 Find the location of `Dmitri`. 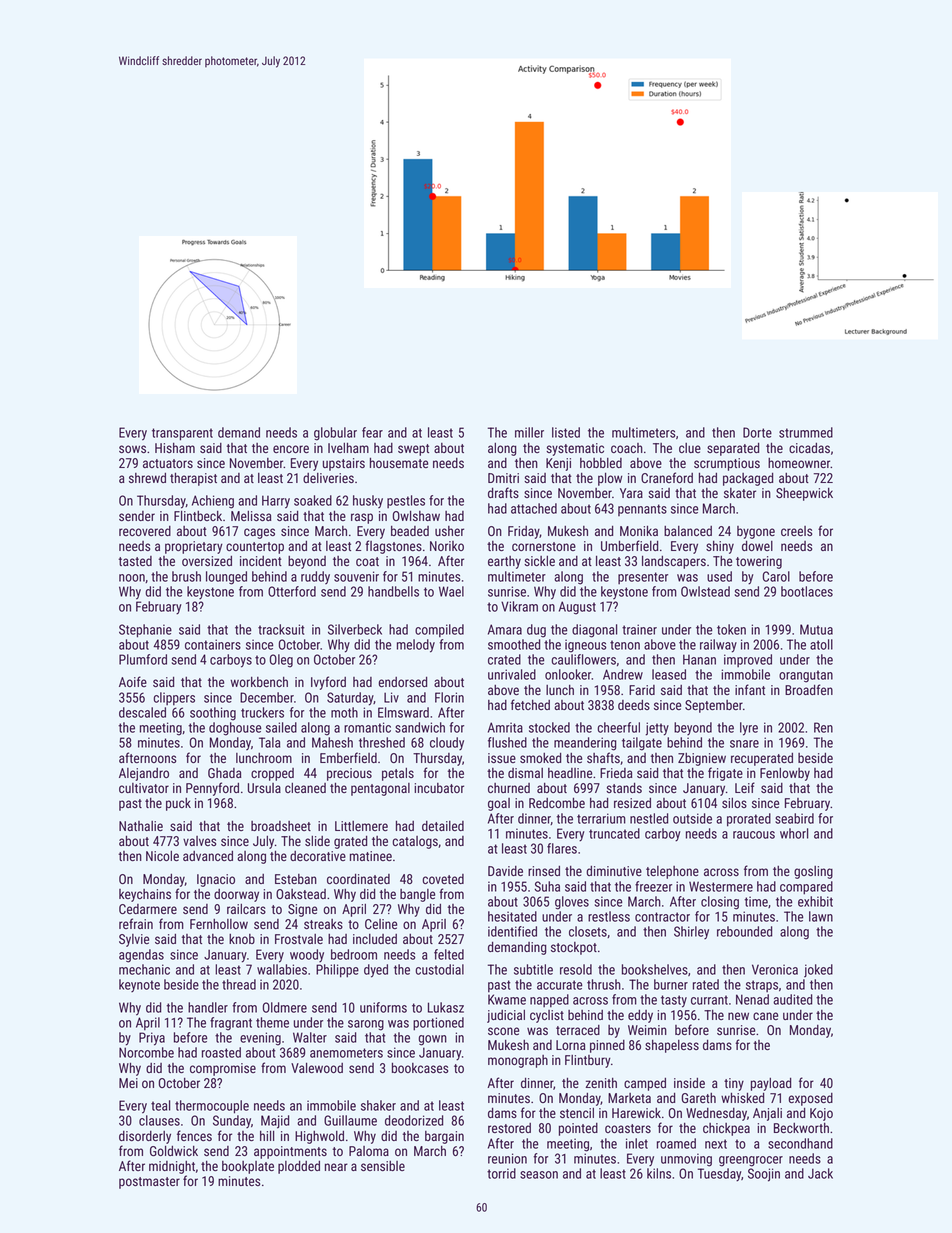

Dmitri is located at coordinates (503, 478).
